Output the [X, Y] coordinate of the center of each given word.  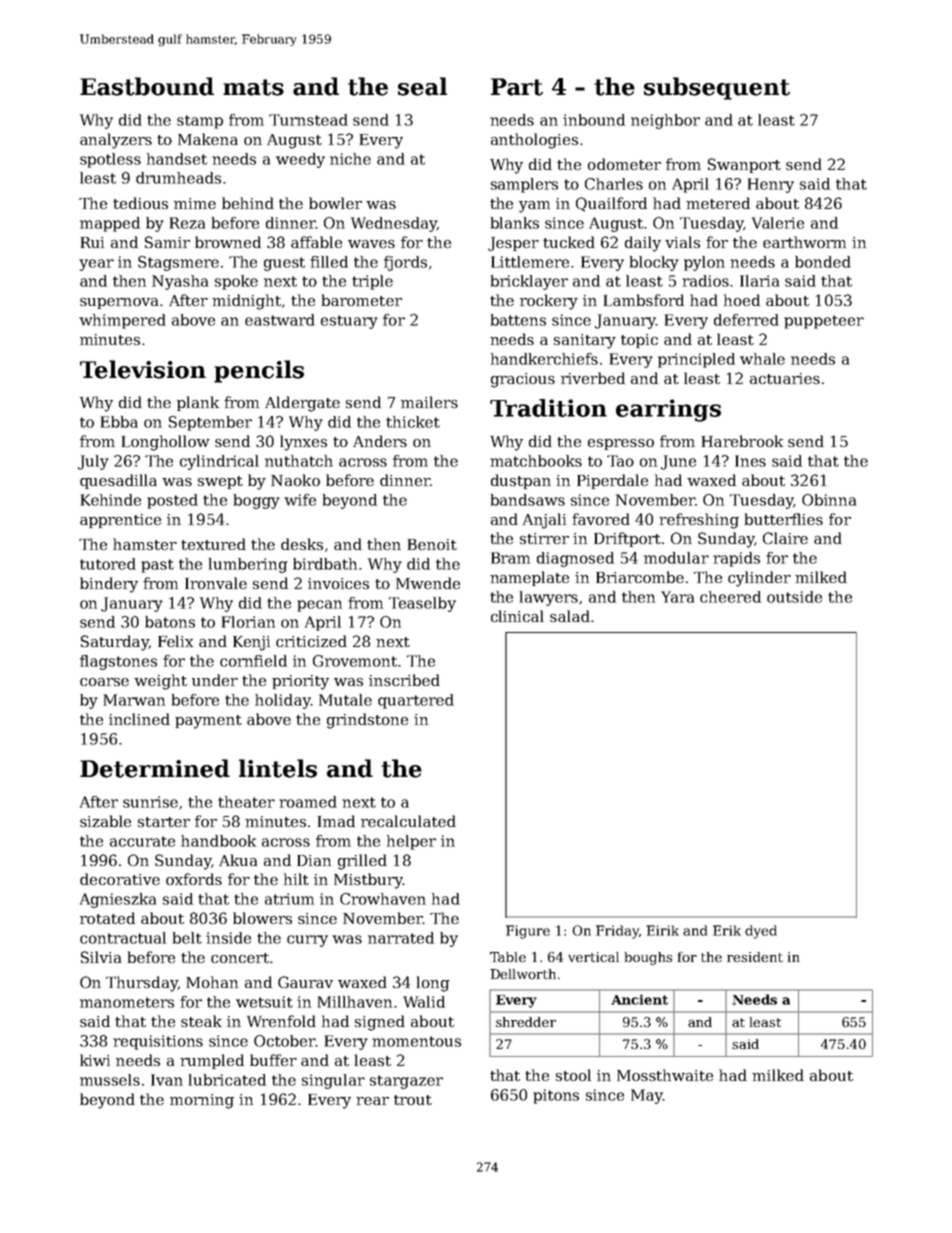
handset [177, 159]
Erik [727, 930]
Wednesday [394, 224]
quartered [416, 701]
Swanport [744, 165]
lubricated [227, 1080]
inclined [139, 719]
